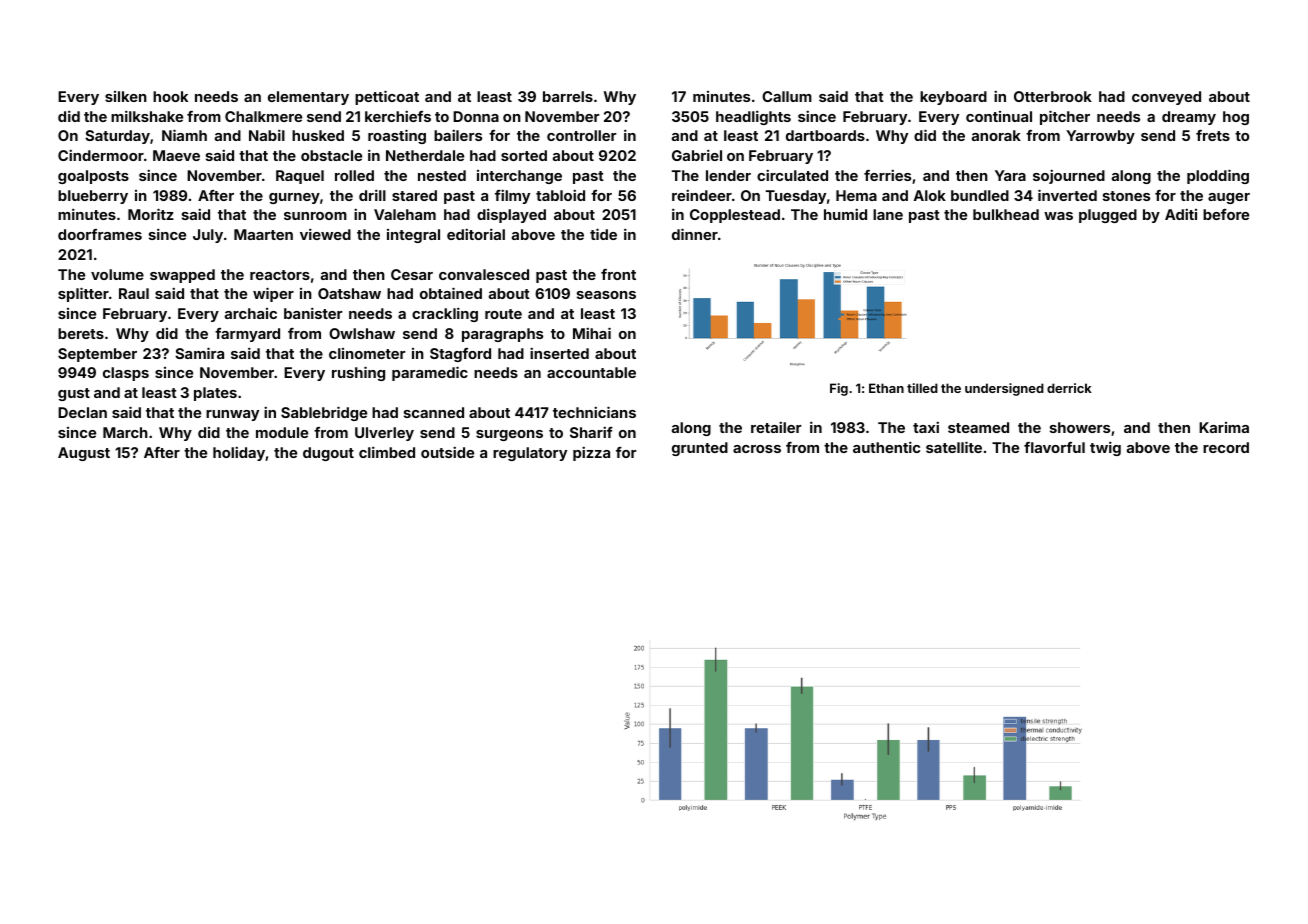  Describe the element at coordinates (1069, 388) in the image. I see `derrick` at that location.
